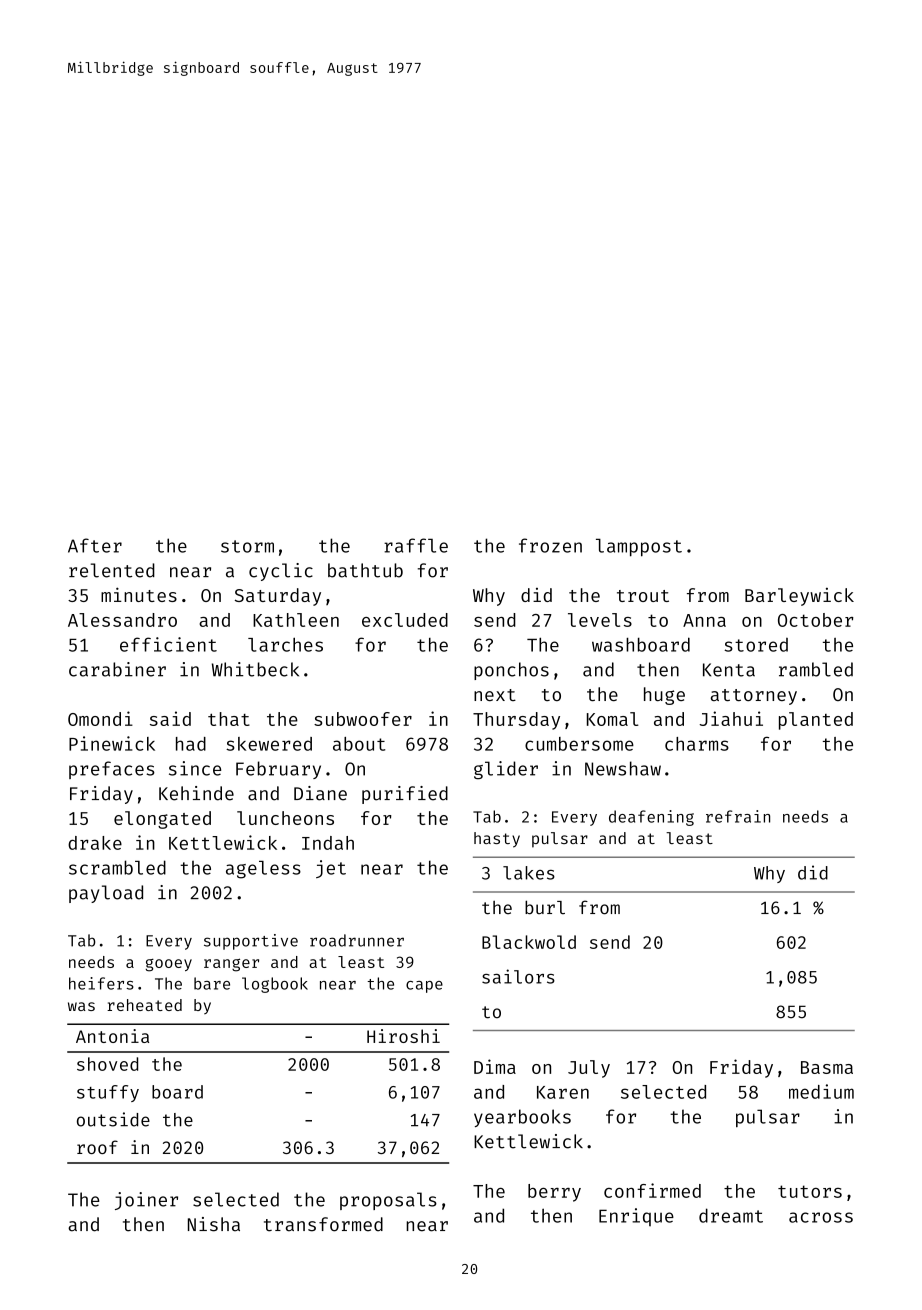  I want to click on purified, so click(405, 795).
